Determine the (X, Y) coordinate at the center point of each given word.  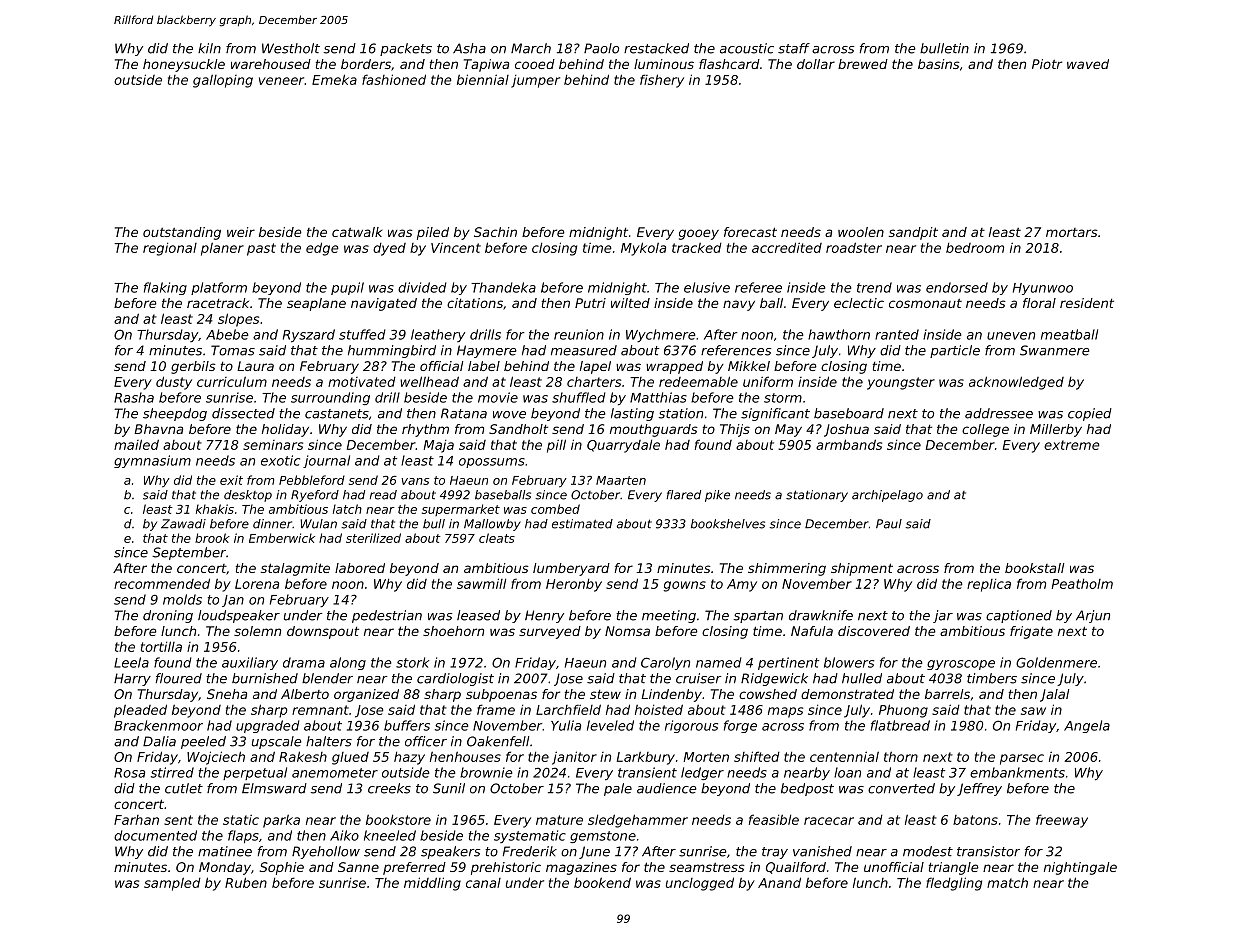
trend (874, 287)
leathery (438, 335)
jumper (535, 81)
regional (170, 249)
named (718, 662)
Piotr (1047, 64)
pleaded (140, 711)
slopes (238, 320)
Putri (590, 303)
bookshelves (728, 524)
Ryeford (315, 496)
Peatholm (1082, 583)
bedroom (975, 248)
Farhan (136, 820)
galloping (223, 81)
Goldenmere (1056, 662)
